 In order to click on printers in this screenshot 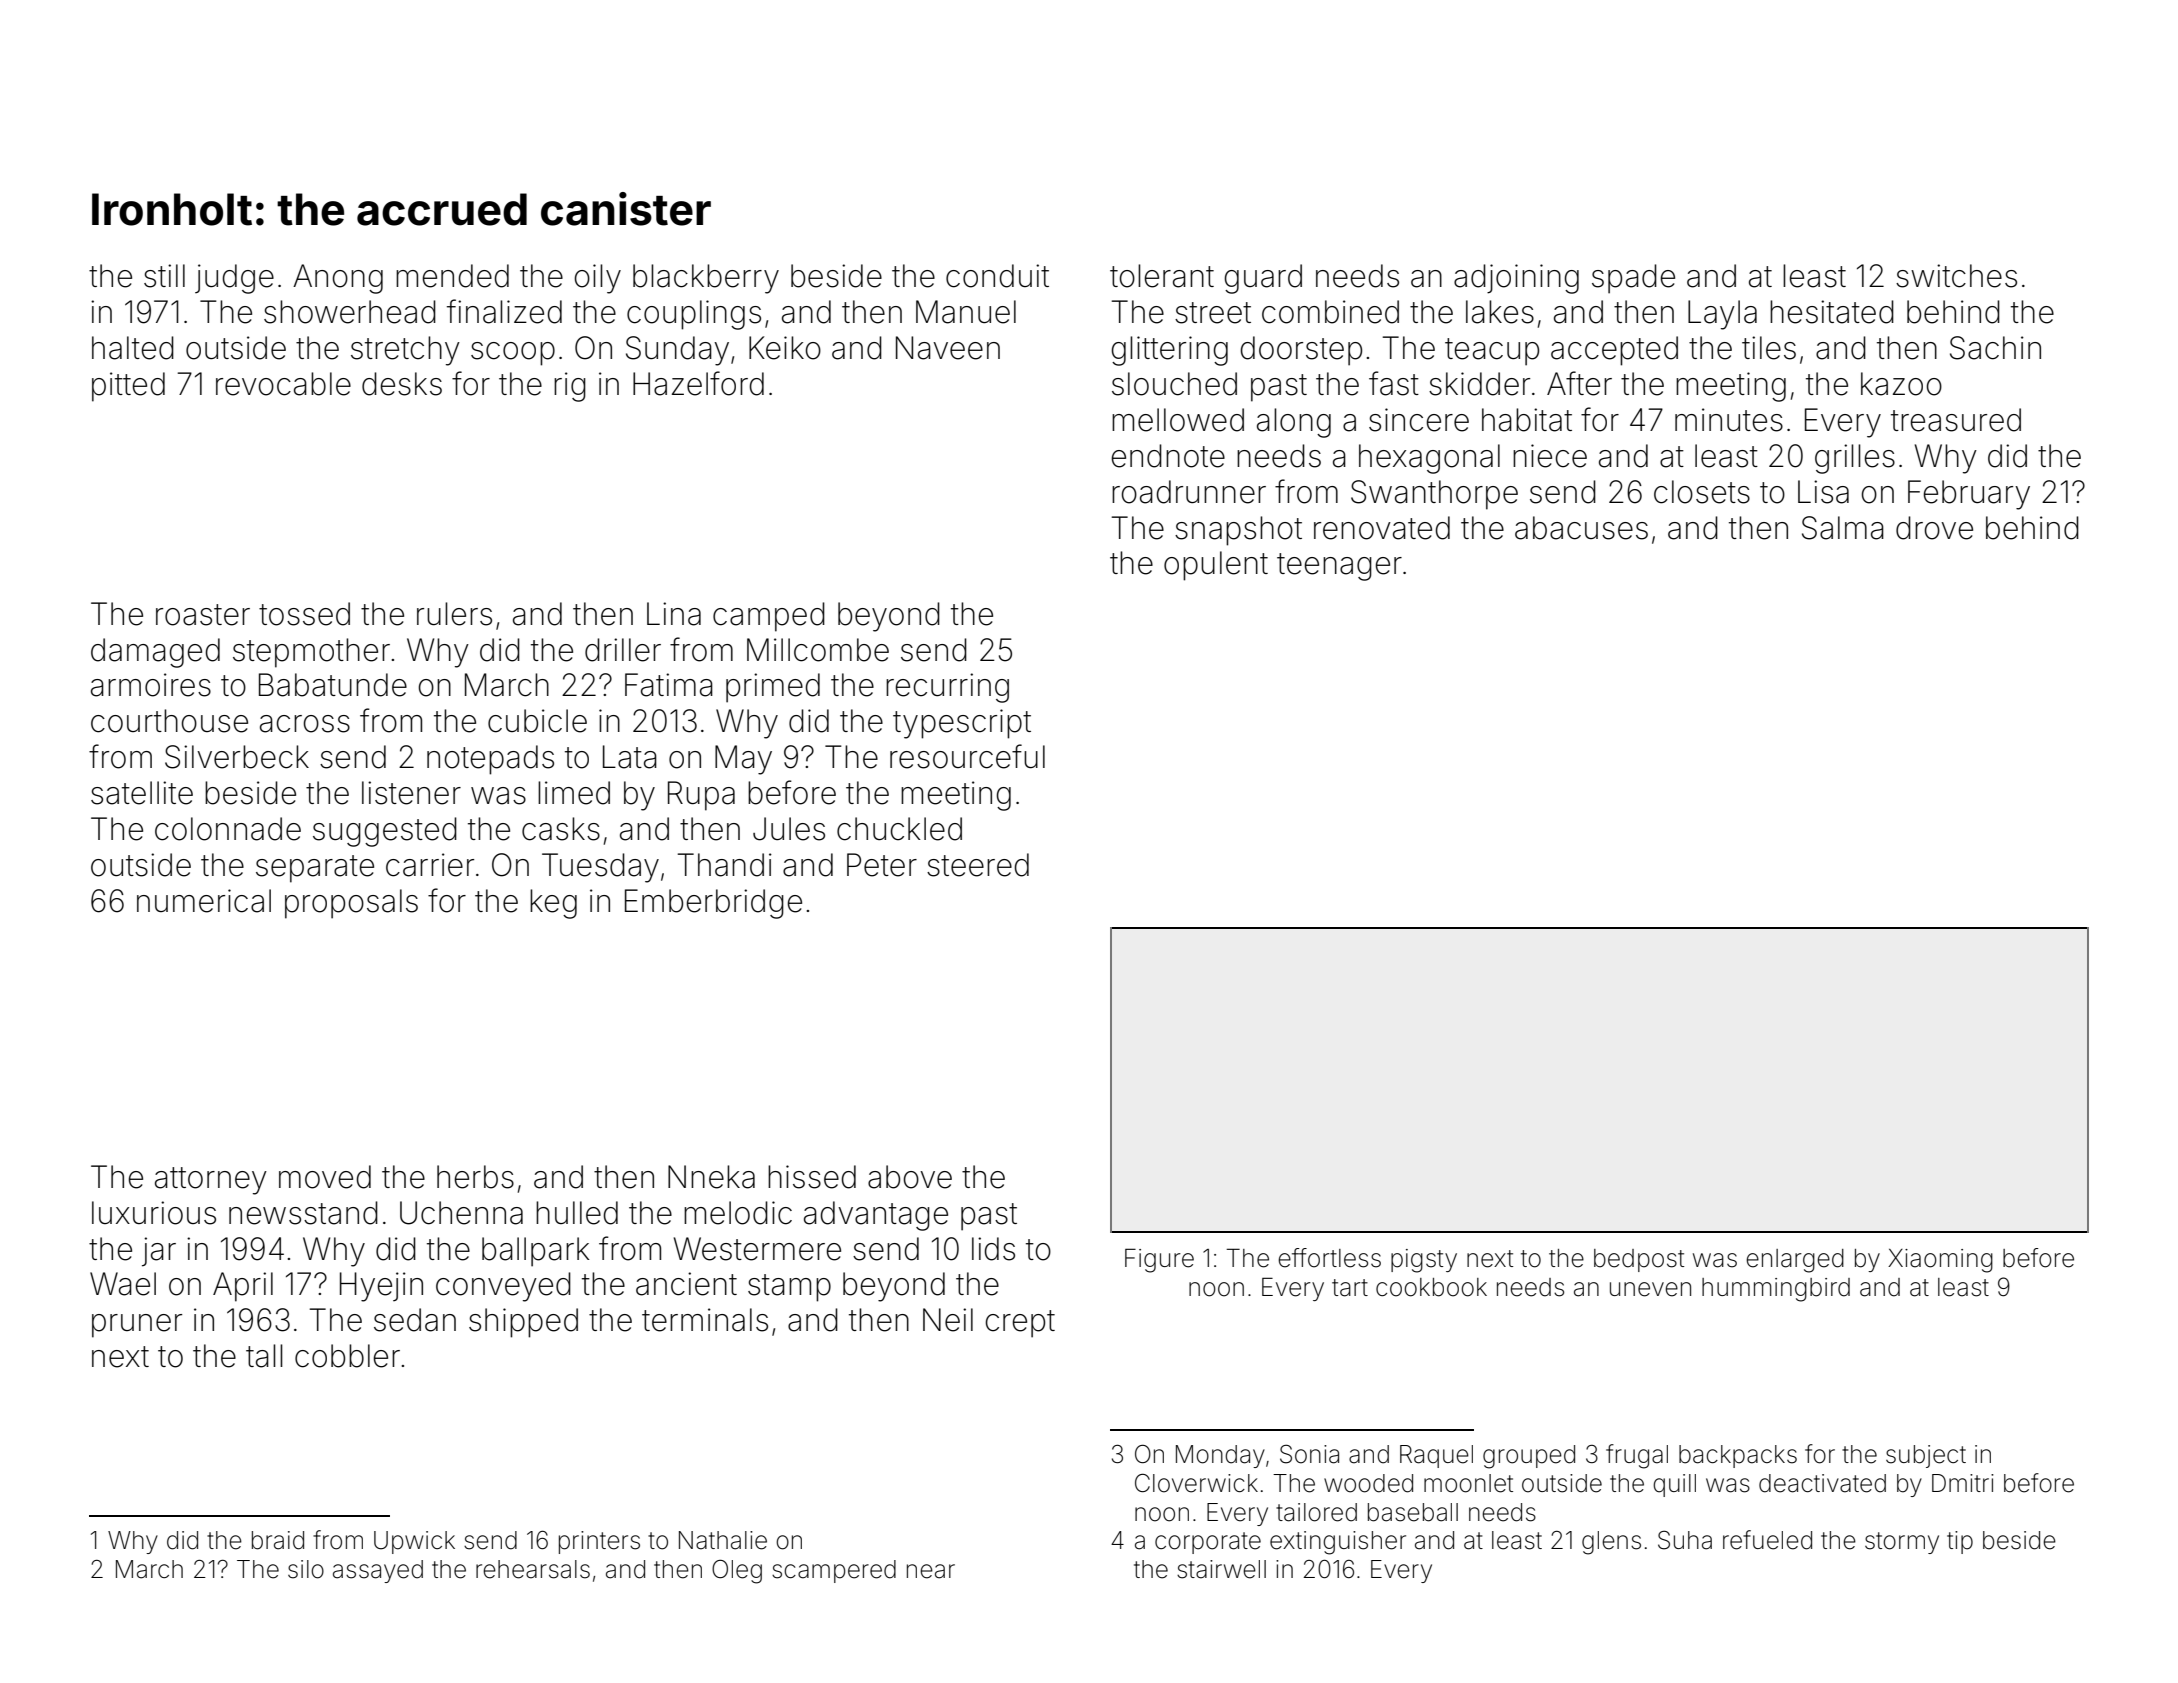, I will do `click(599, 1542)`.
